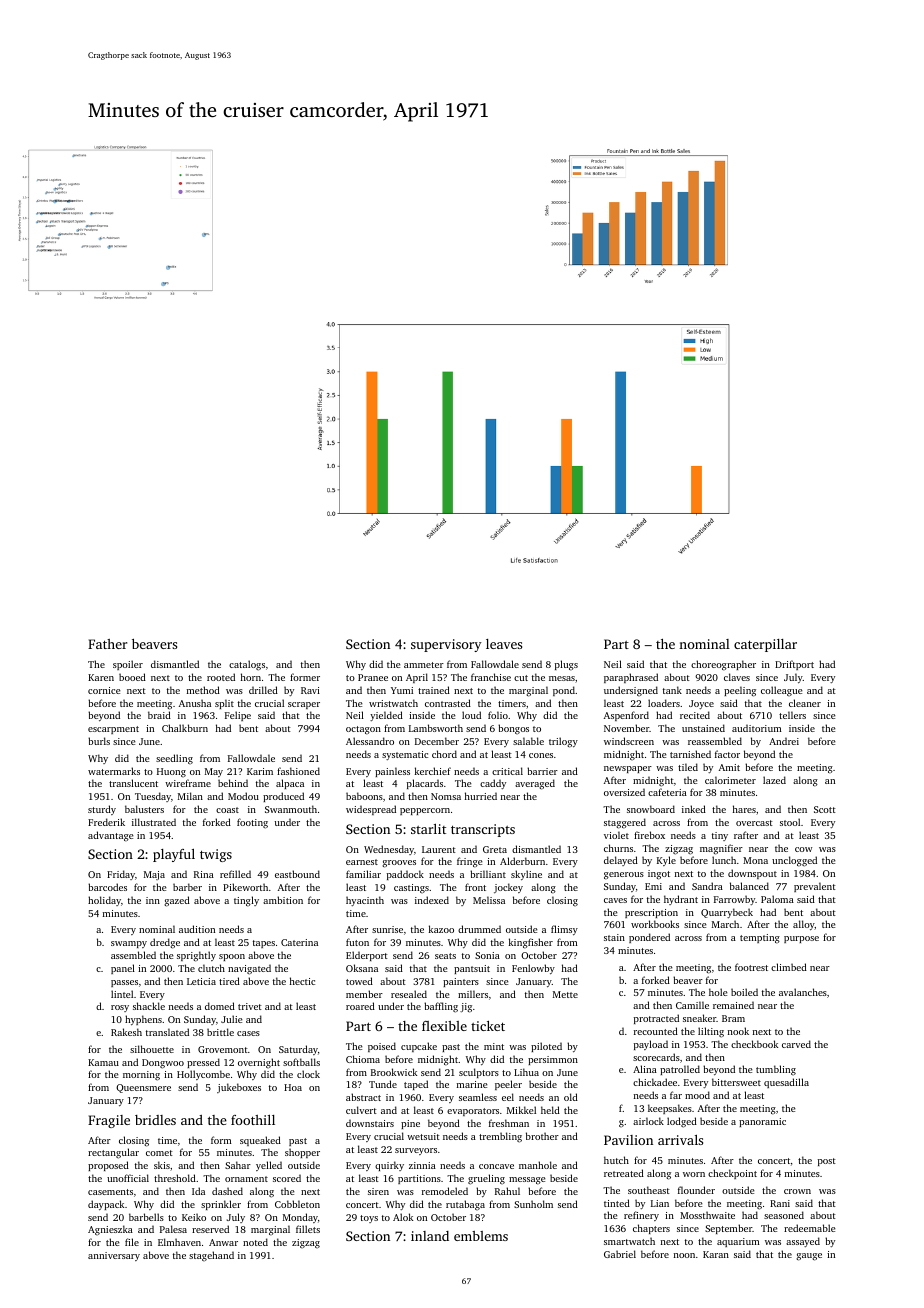 Image resolution: width=924 pixels, height=1308 pixels. I want to click on skis, so click(162, 1165).
